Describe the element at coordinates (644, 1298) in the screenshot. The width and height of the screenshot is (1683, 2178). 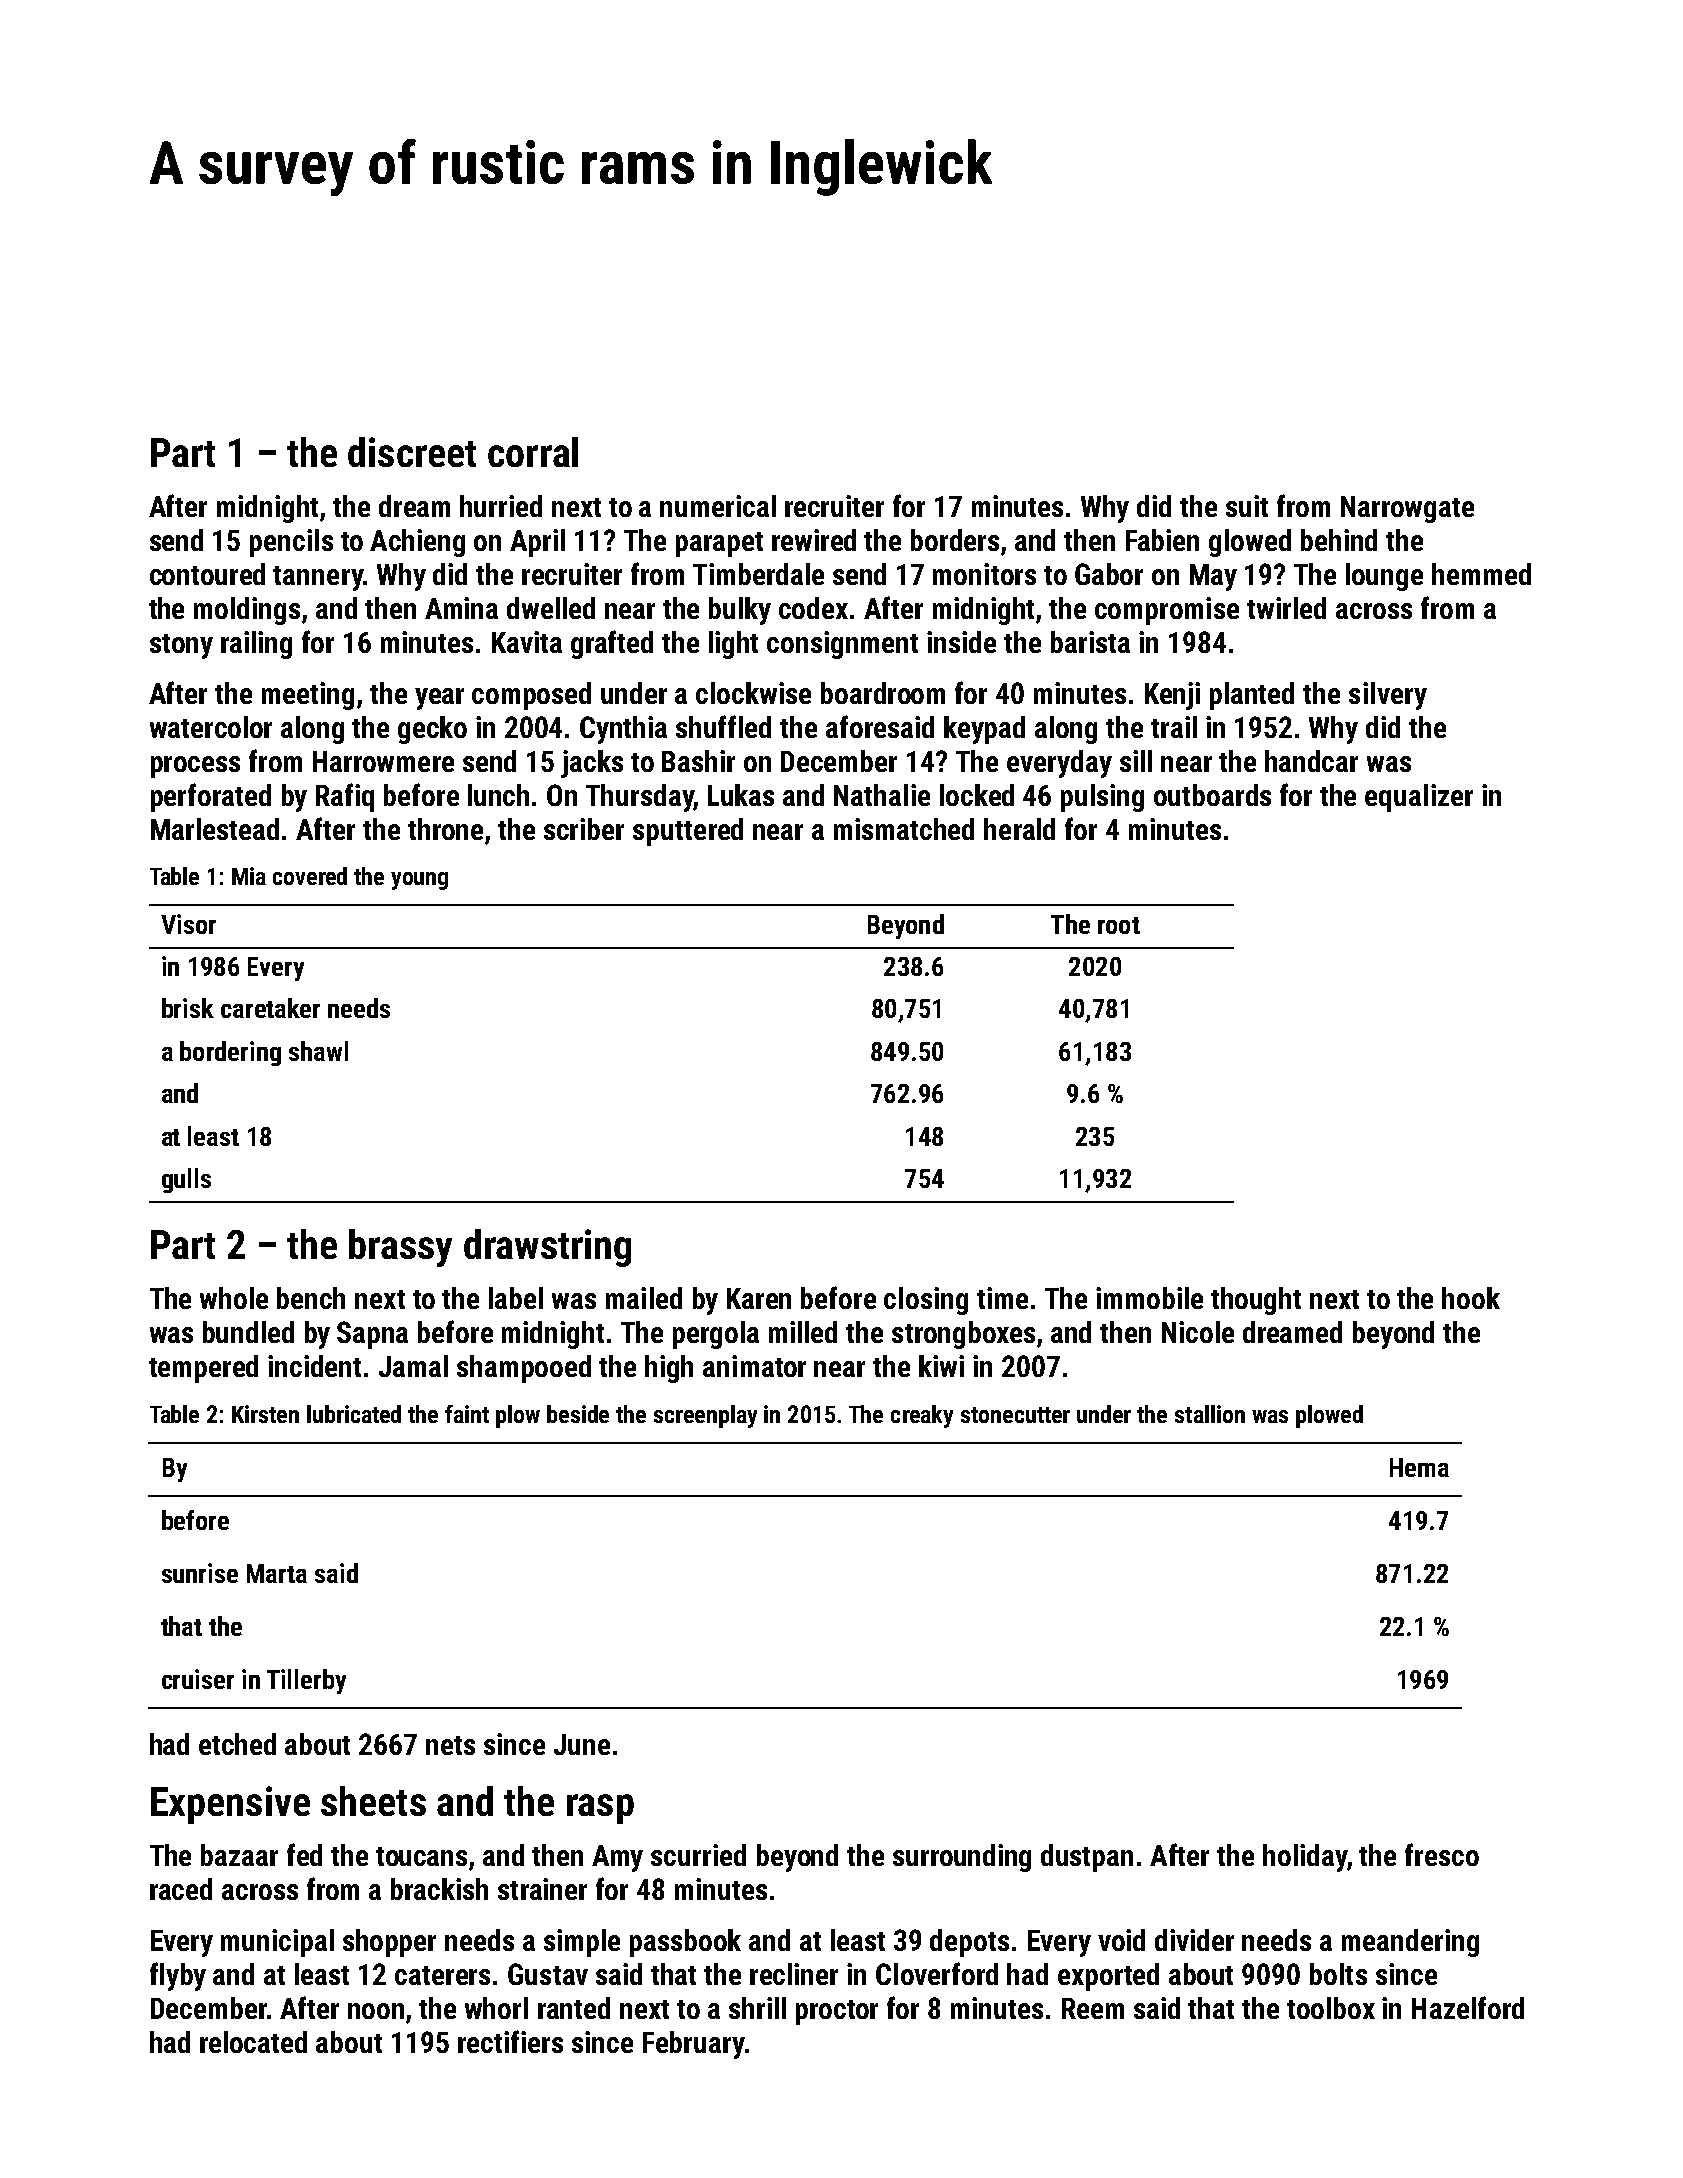
I see `mailed` at that location.
